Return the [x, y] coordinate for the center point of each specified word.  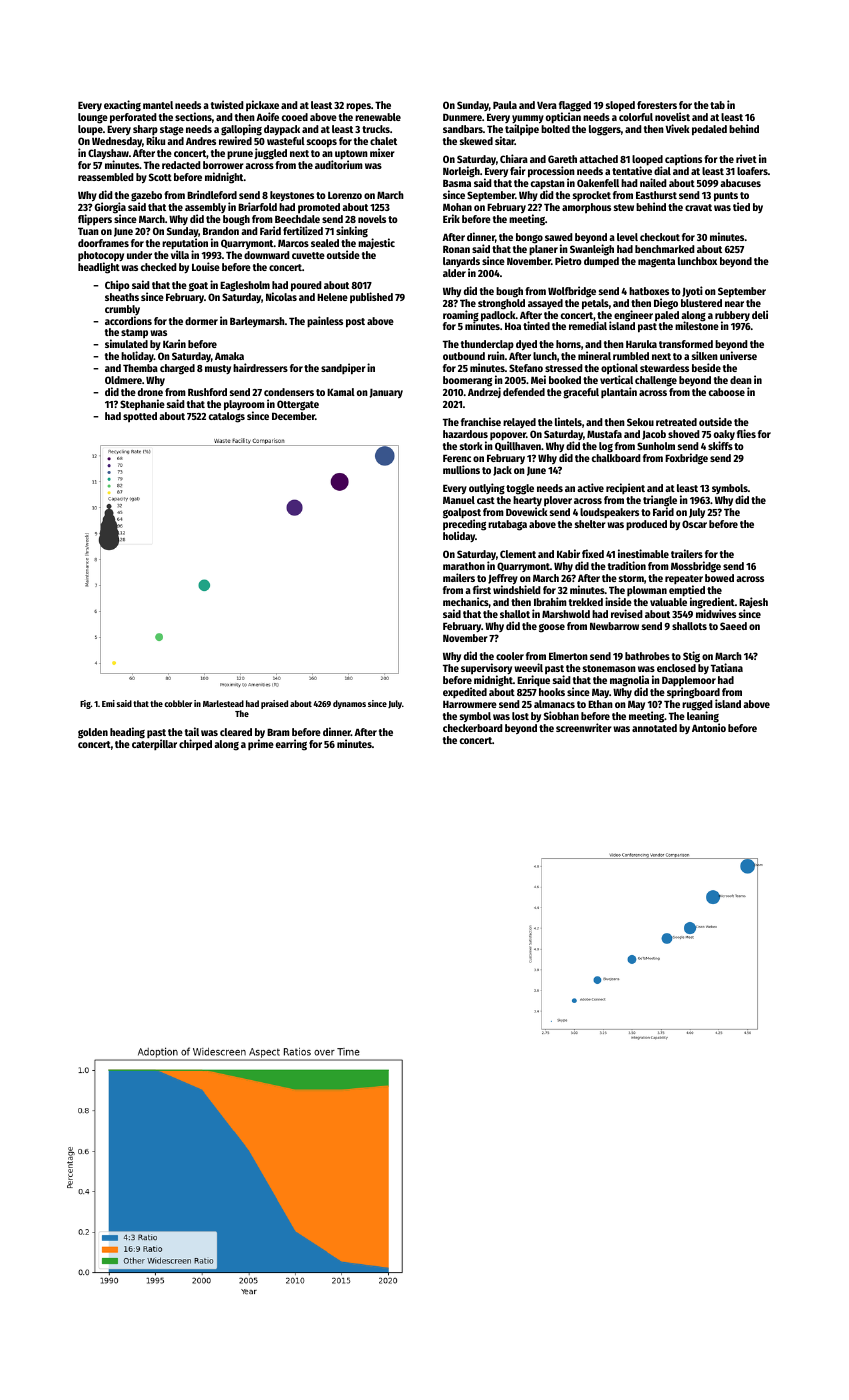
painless [325, 321]
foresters [657, 105]
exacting [122, 106]
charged [177, 369]
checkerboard [473, 728]
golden [93, 733]
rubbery [732, 316]
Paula [505, 105]
